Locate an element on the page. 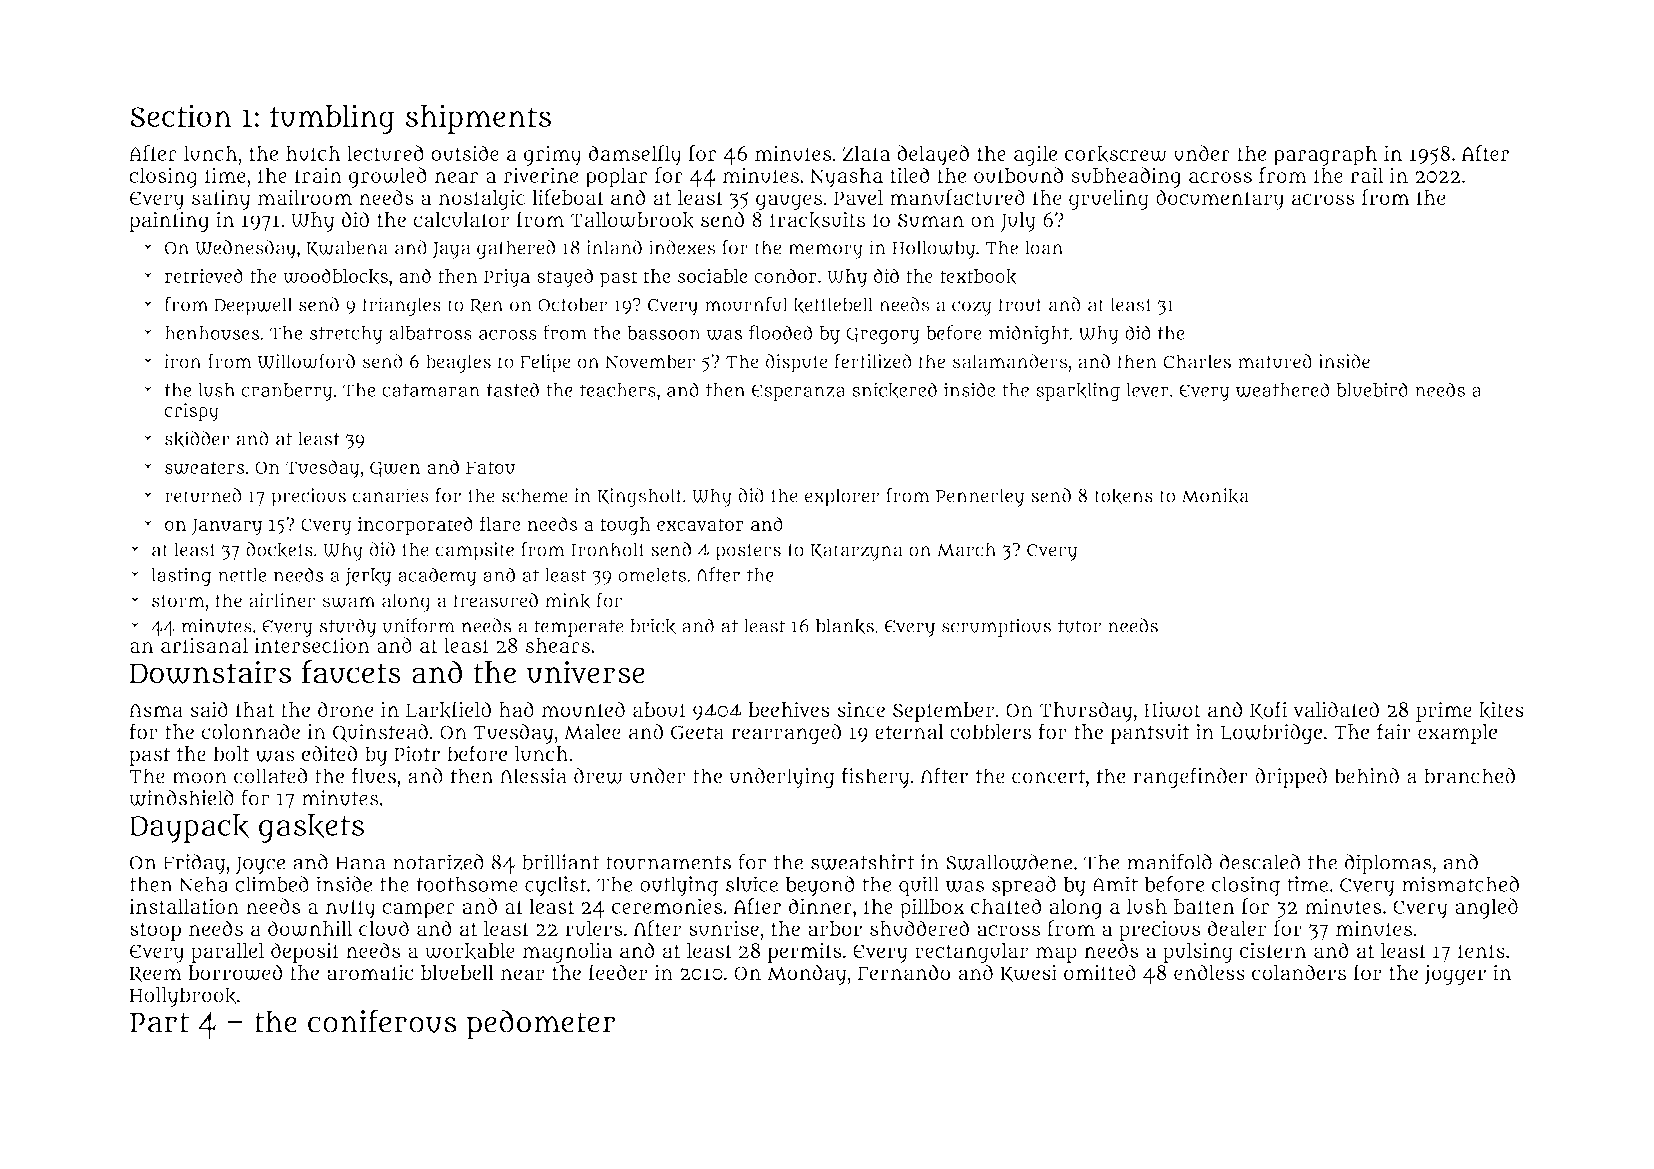  stoop is located at coordinates (155, 931).
